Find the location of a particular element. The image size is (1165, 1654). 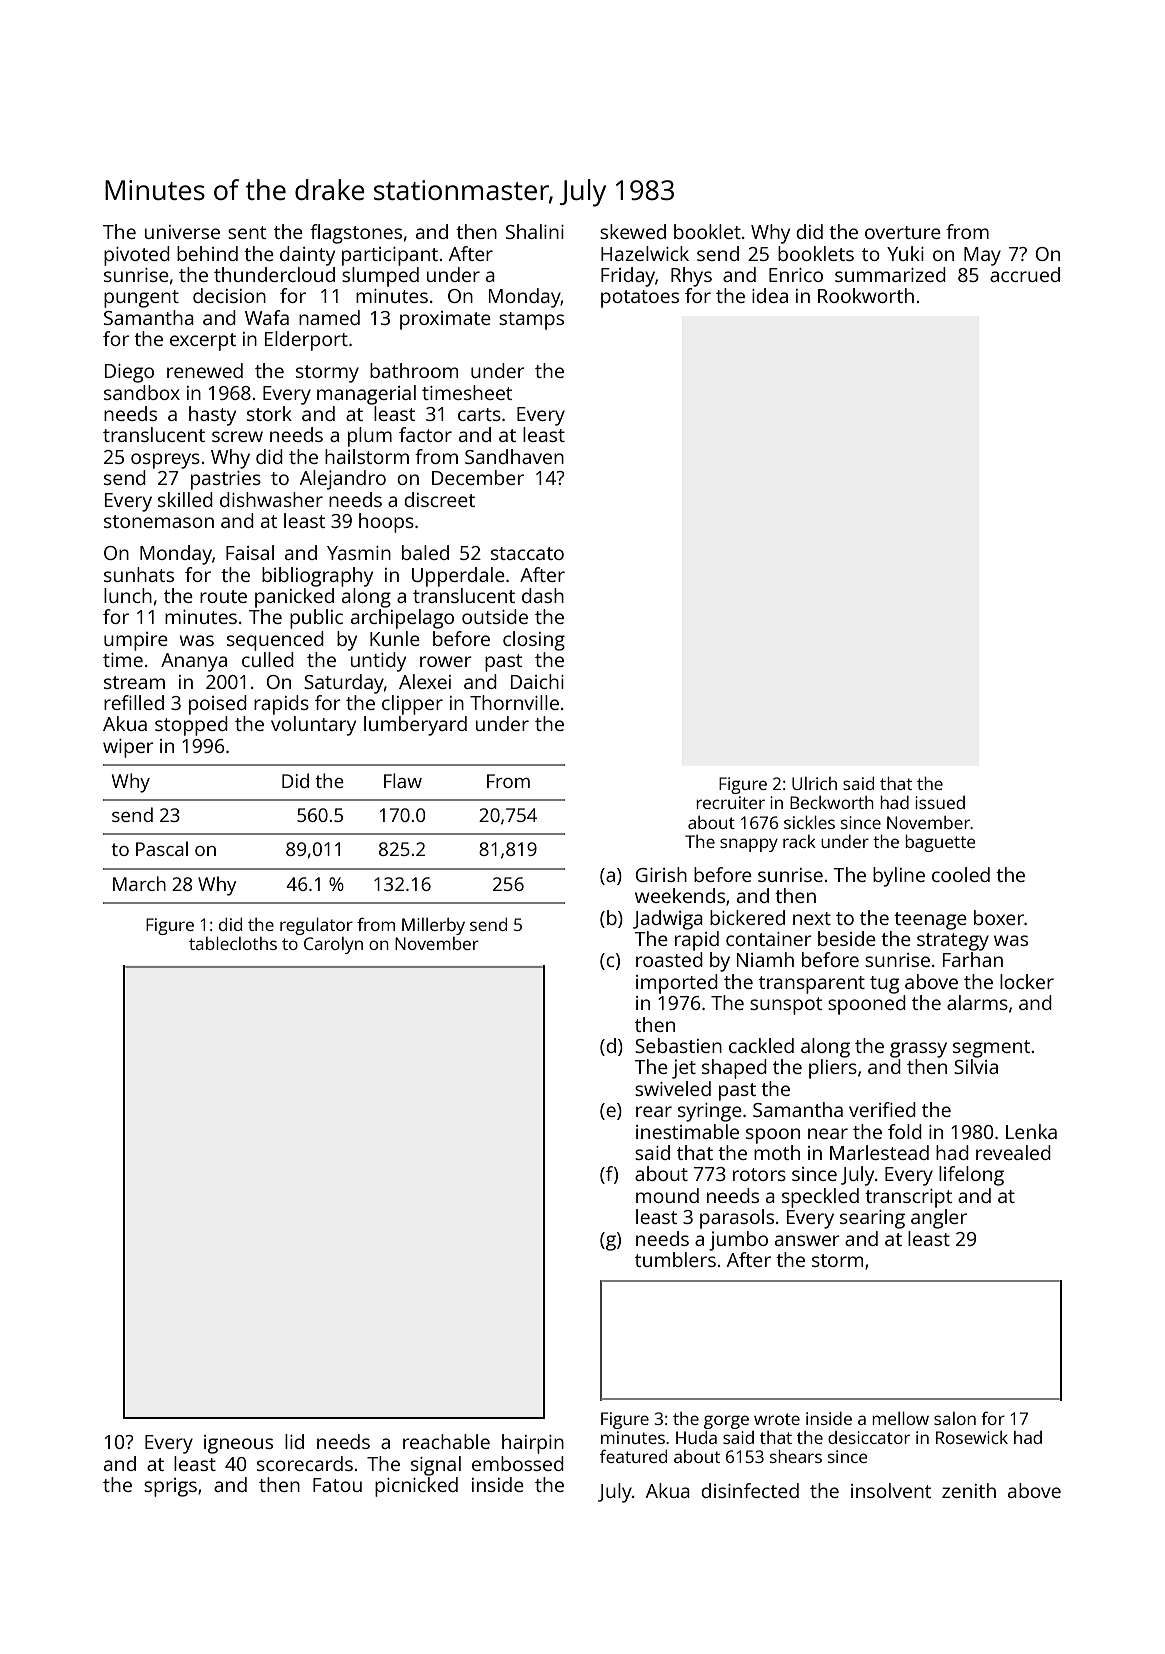

Rookworth is located at coordinates (866, 295).
